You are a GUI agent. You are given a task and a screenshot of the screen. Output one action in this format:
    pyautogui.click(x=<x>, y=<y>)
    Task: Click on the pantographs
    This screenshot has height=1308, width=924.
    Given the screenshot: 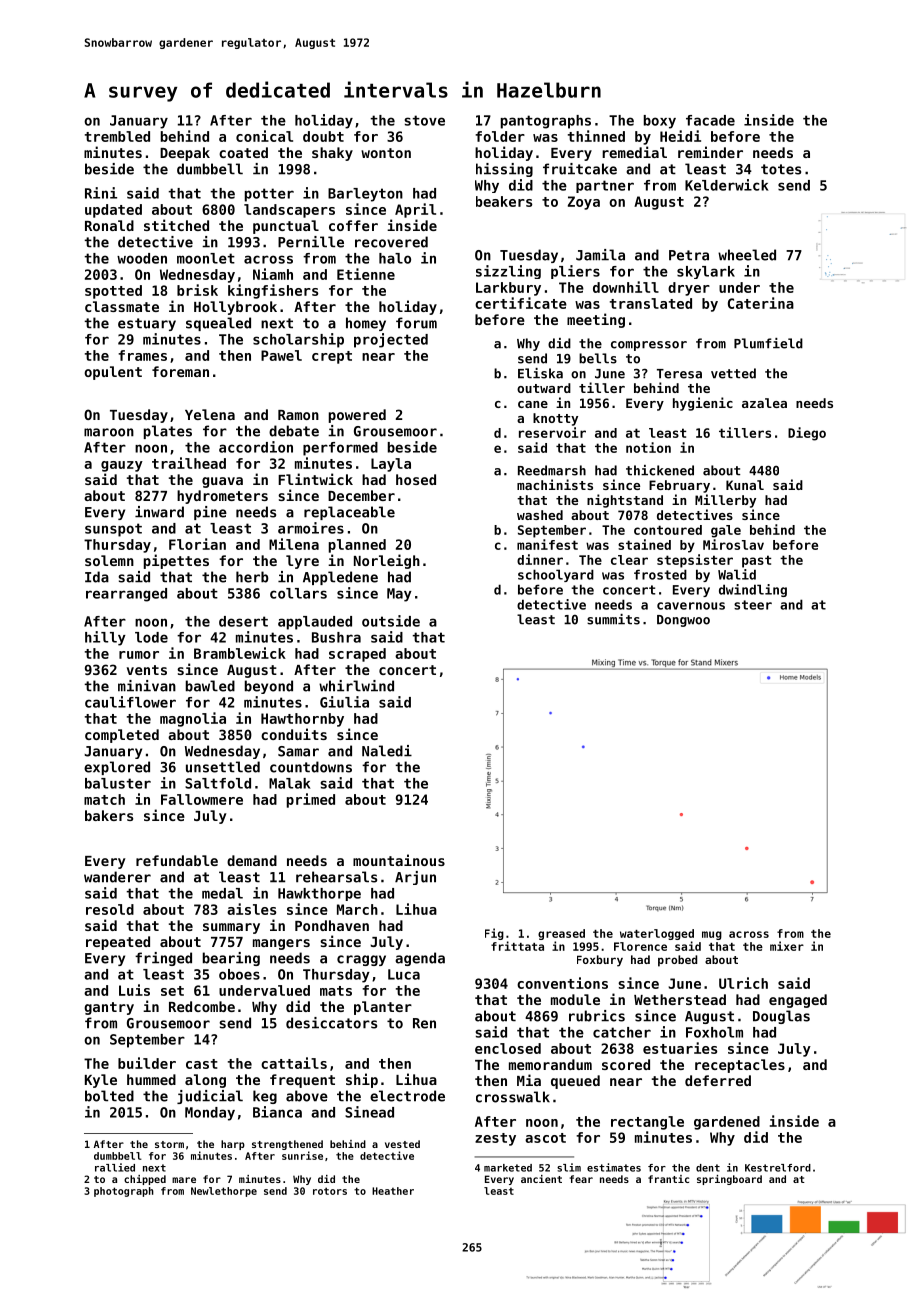 What is the action you would take?
    pyautogui.click(x=546, y=122)
